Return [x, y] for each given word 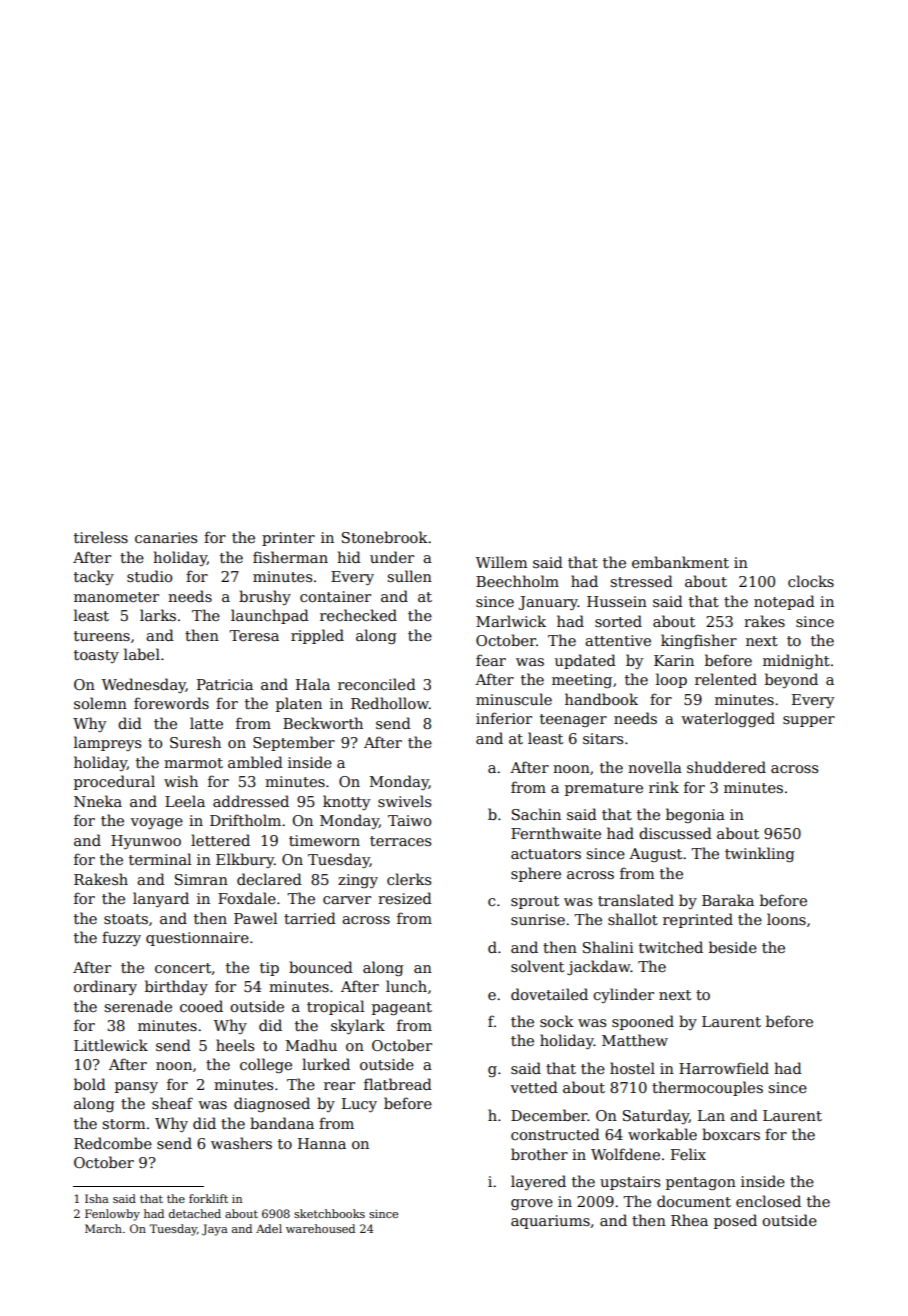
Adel [269, 1228]
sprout [535, 902]
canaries [166, 537]
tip [269, 969]
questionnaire [197, 939]
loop [671, 680]
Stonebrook [385, 537]
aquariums [550, 1222]
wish [181, 781]
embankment [680, 562]
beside [733, 947]
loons [786, 919]
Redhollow [390, 703]
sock [557, 1021]
